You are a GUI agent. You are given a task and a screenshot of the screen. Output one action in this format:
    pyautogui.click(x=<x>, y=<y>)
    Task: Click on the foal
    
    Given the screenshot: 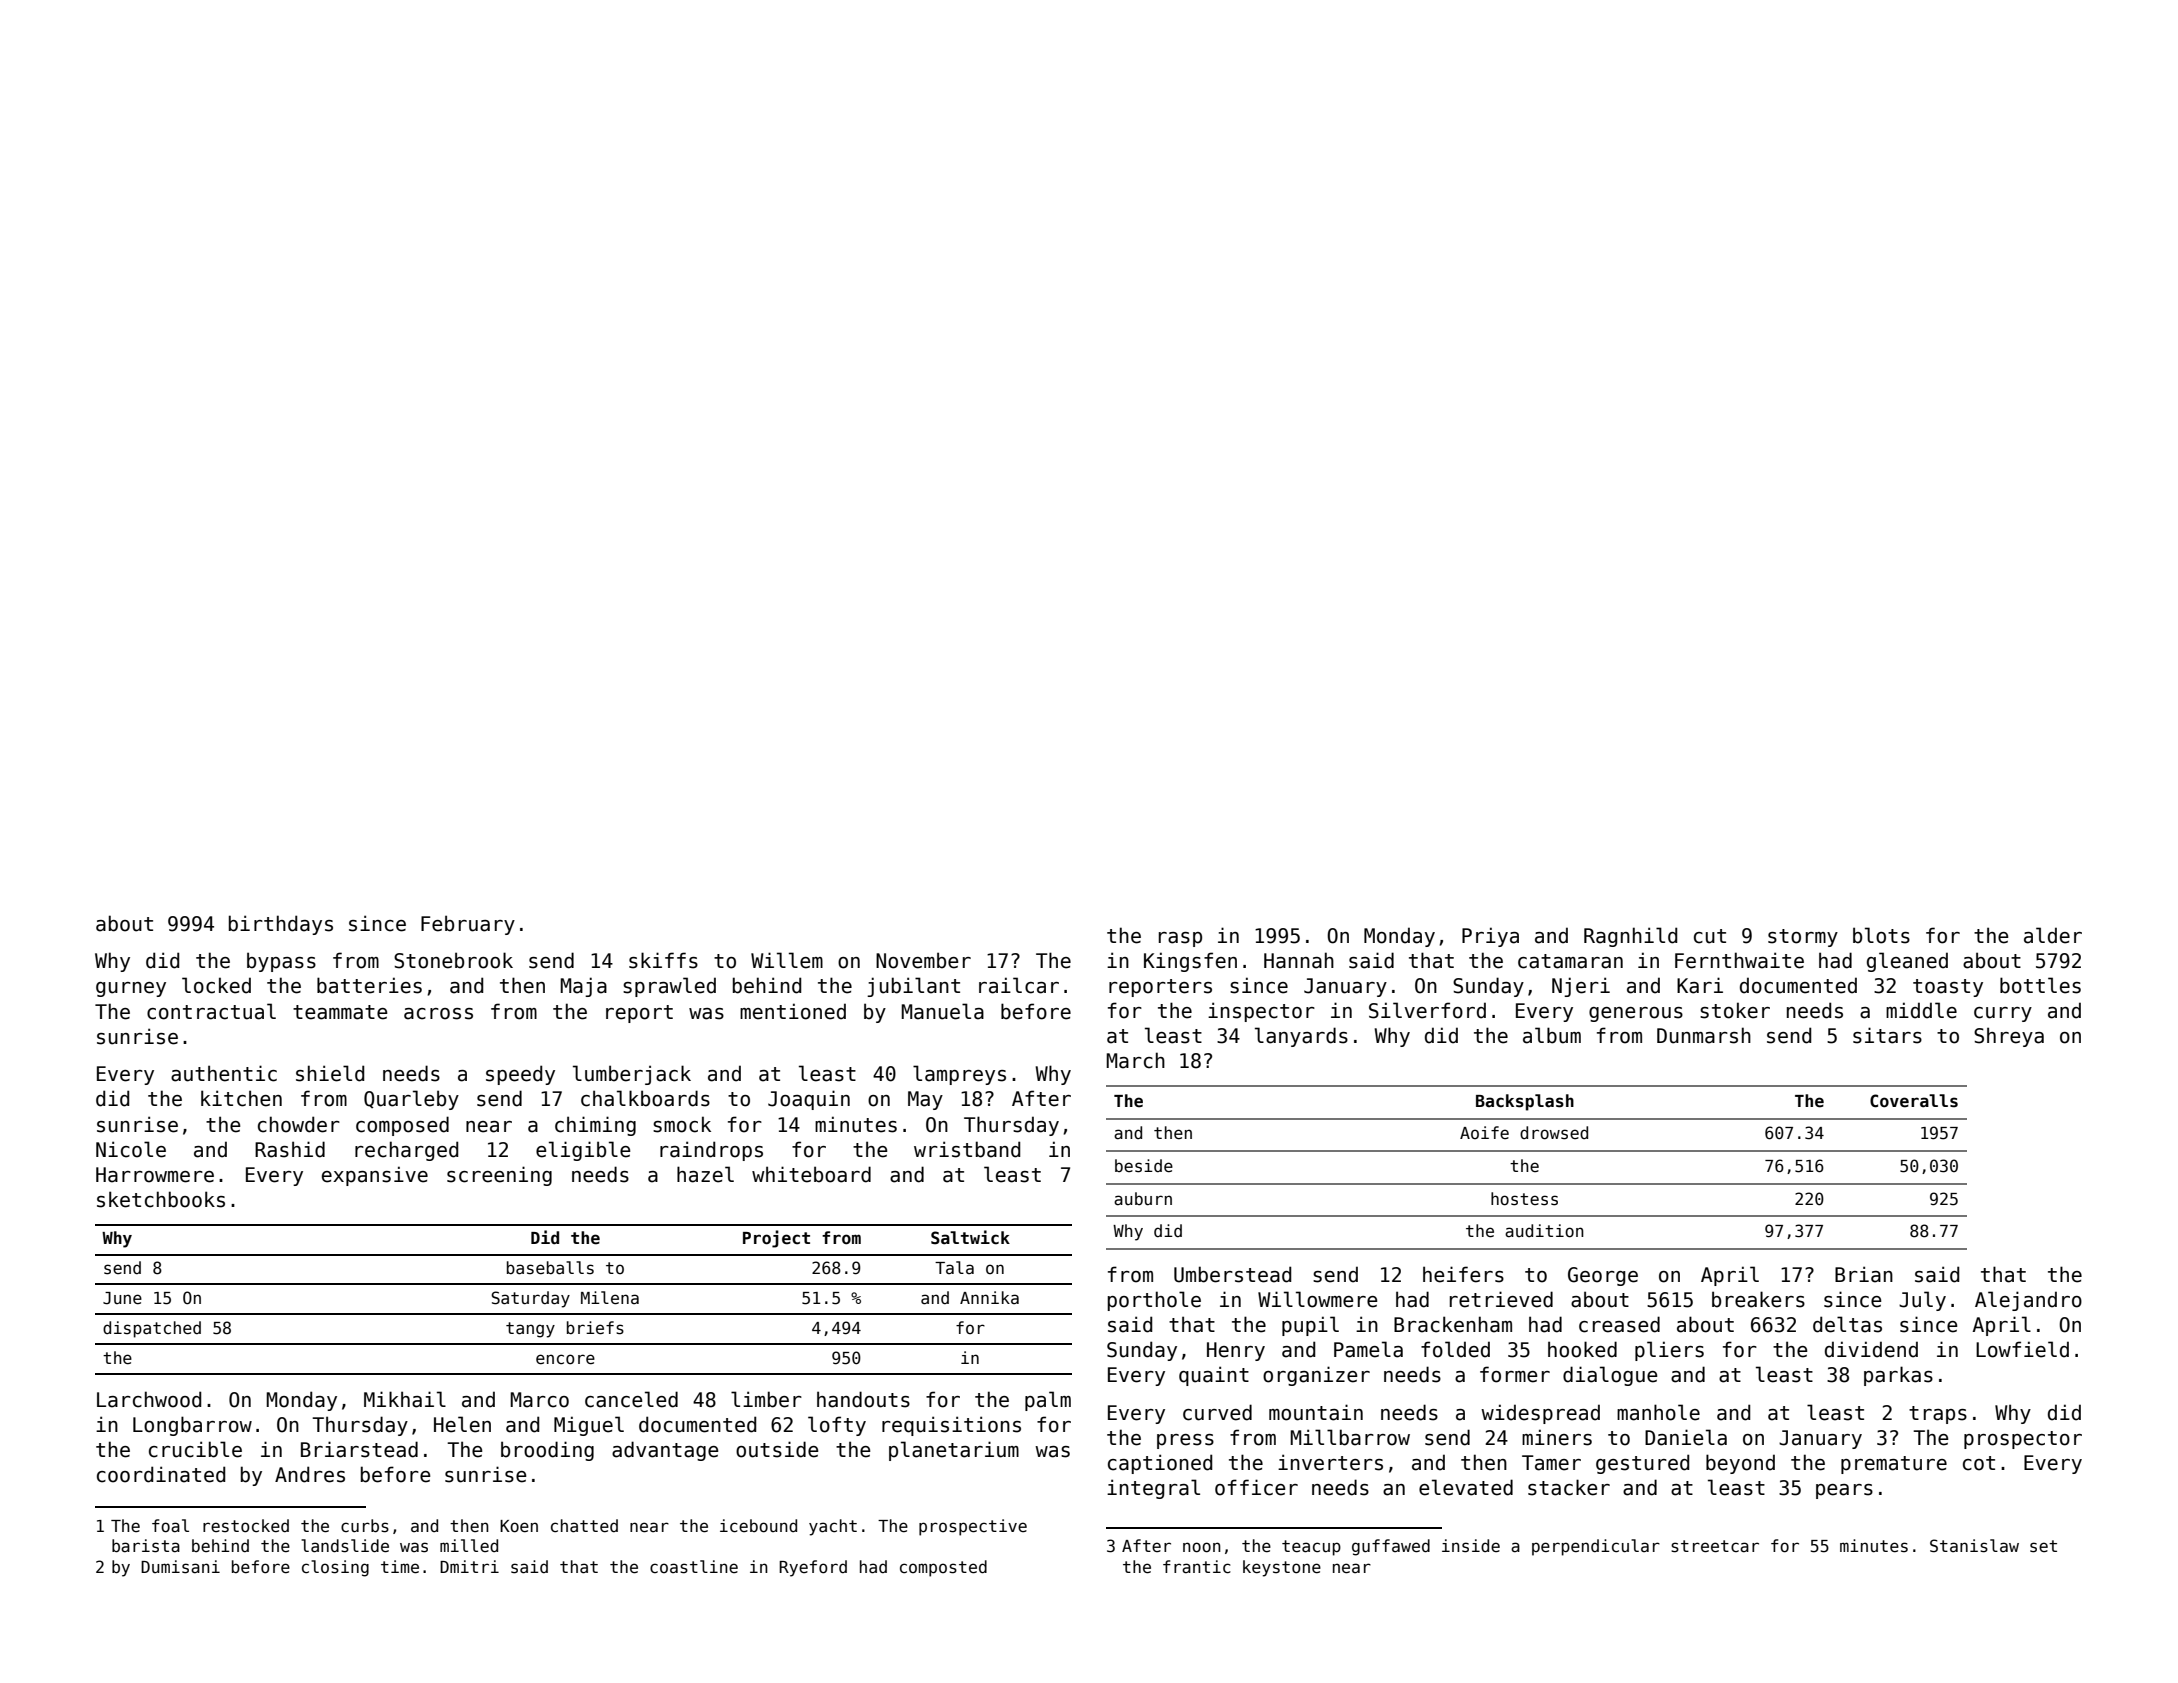 What is the action you would take?
    pyautogui.click(x=170, y=1526)
